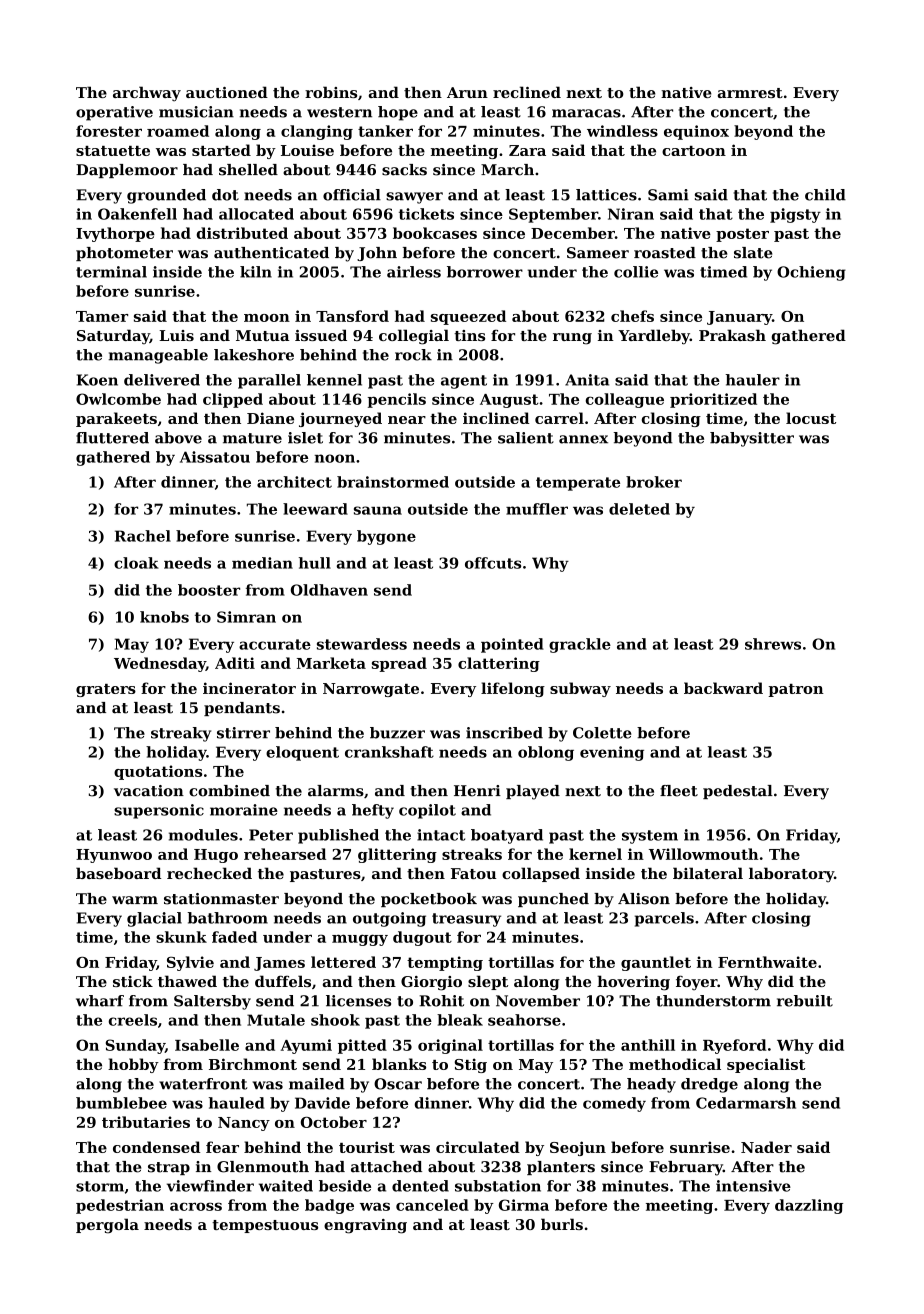  What do you see at coordinates (336, 791) in the screenshot?
I see `alarms` at bounding box center [336, 791].
